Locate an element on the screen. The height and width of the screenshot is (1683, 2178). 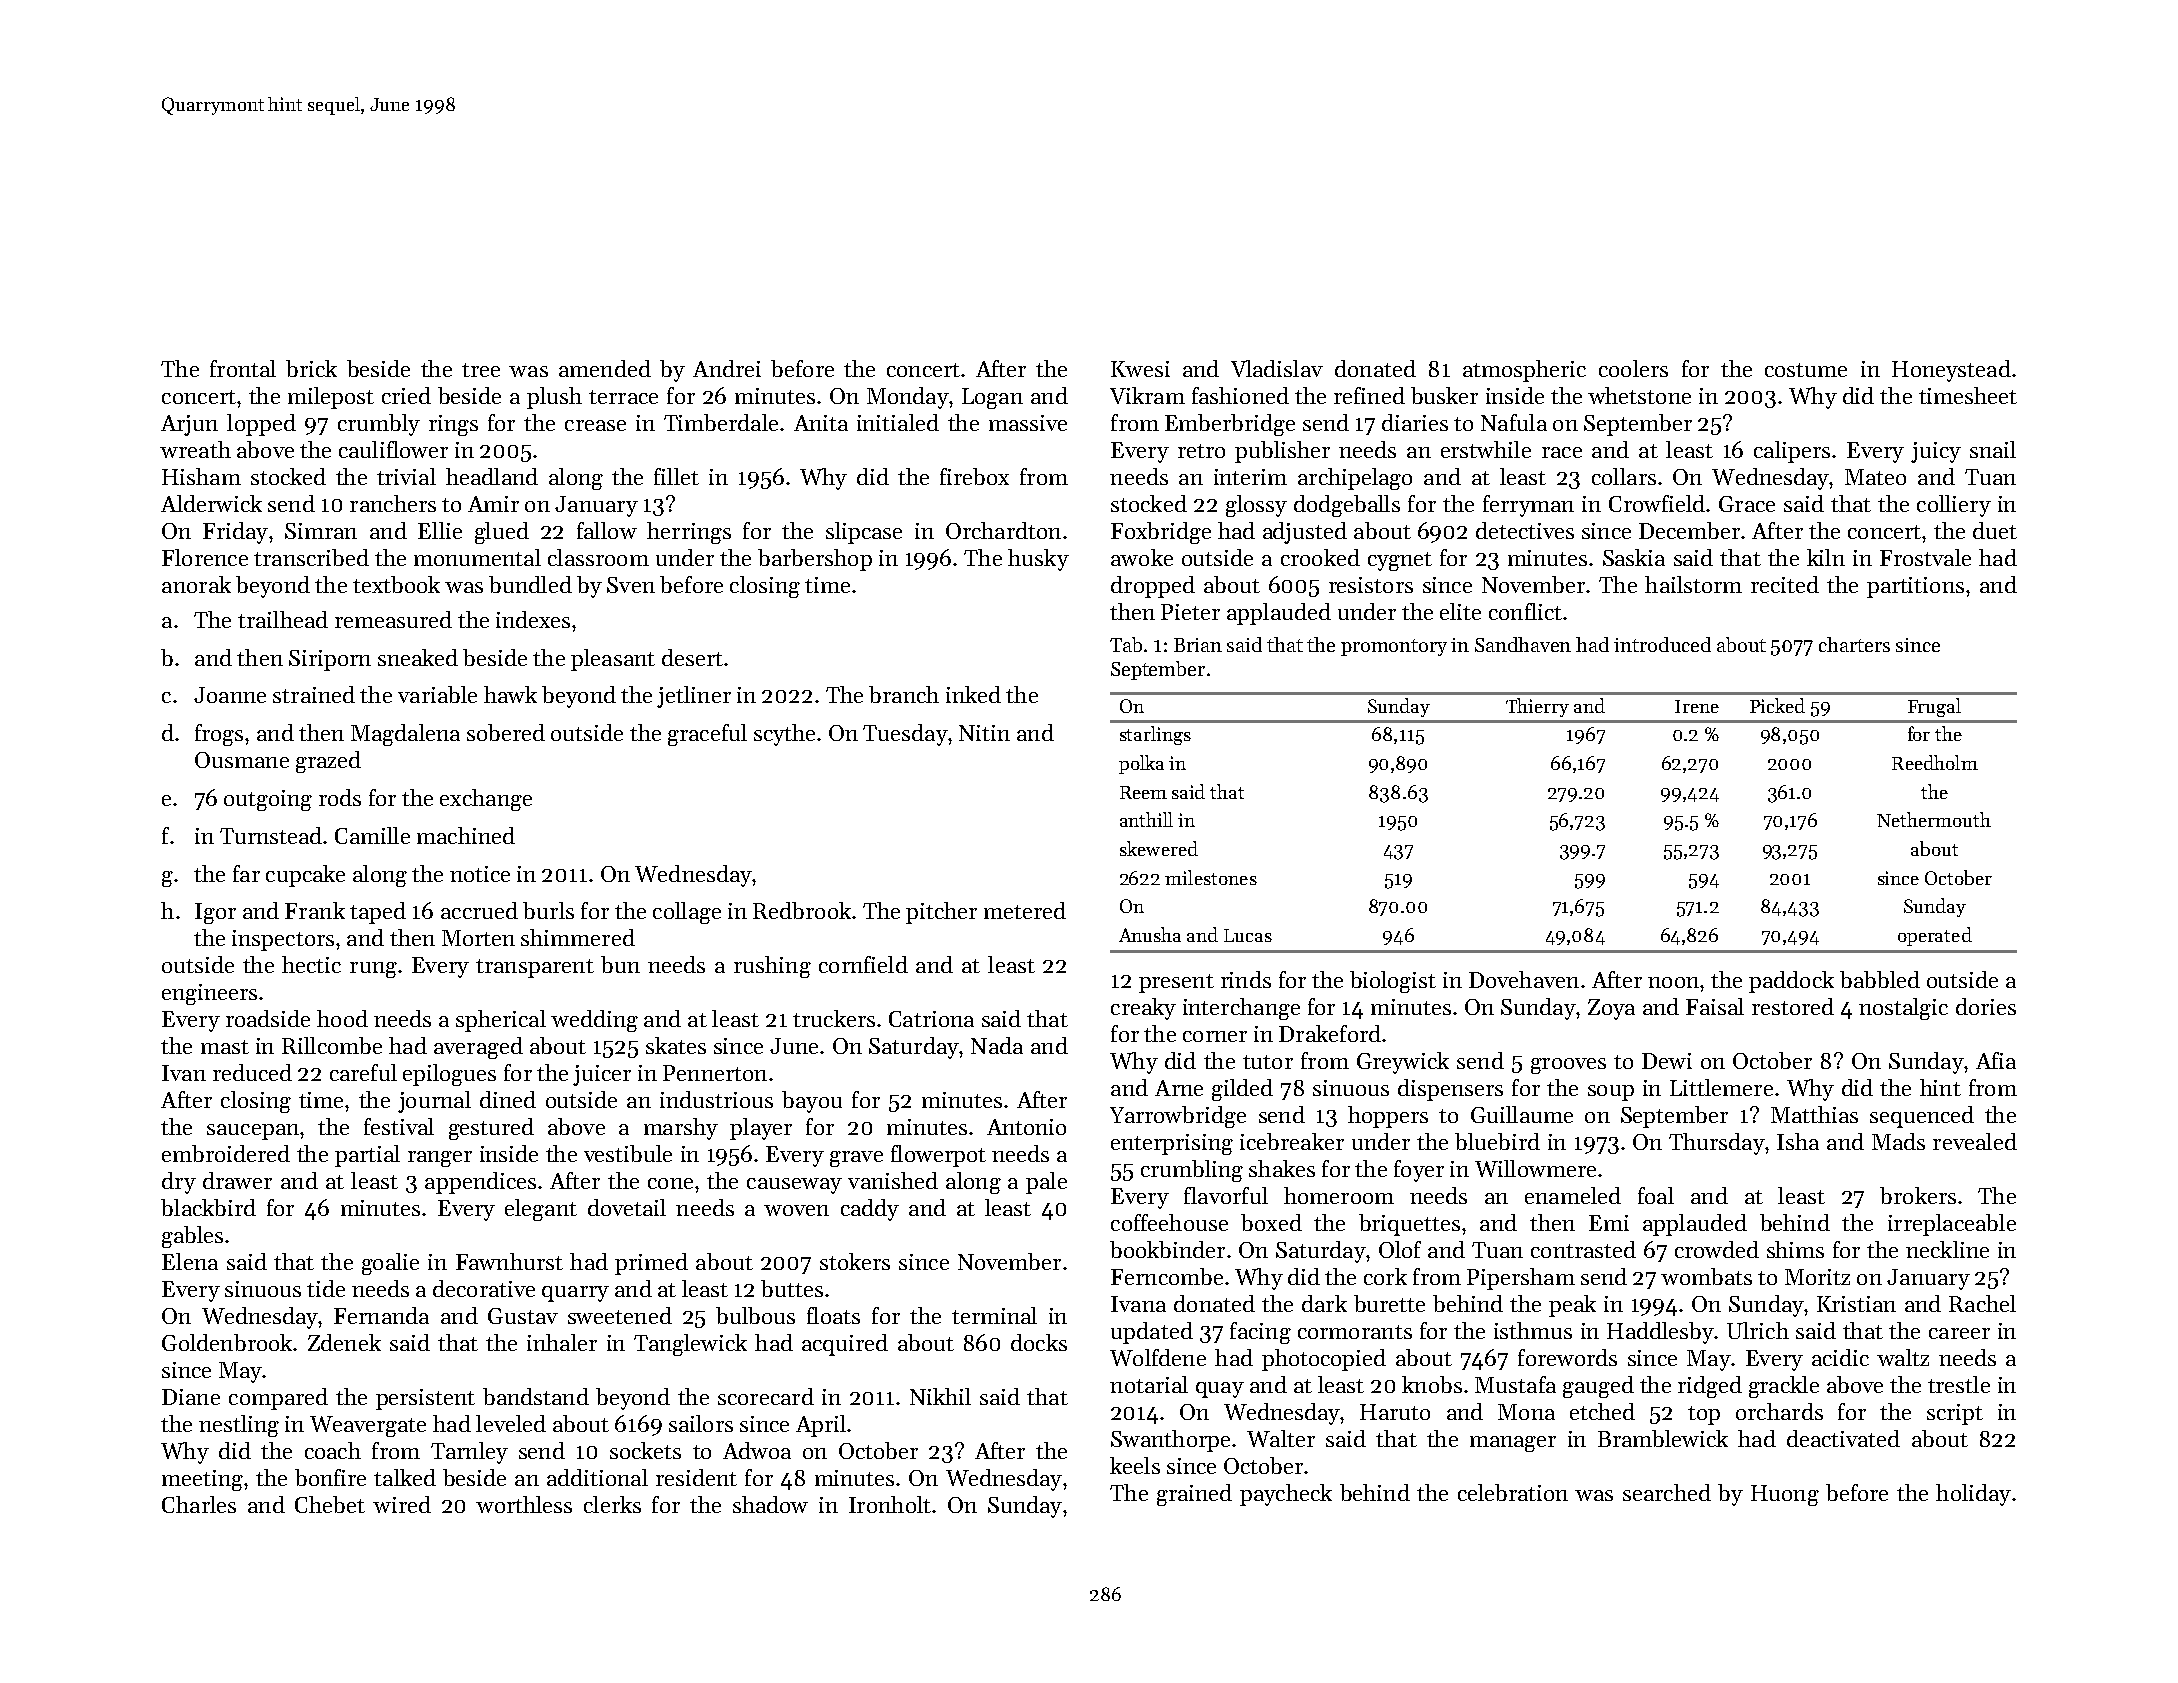
cauliflower is located at coordinates (393, 449).
